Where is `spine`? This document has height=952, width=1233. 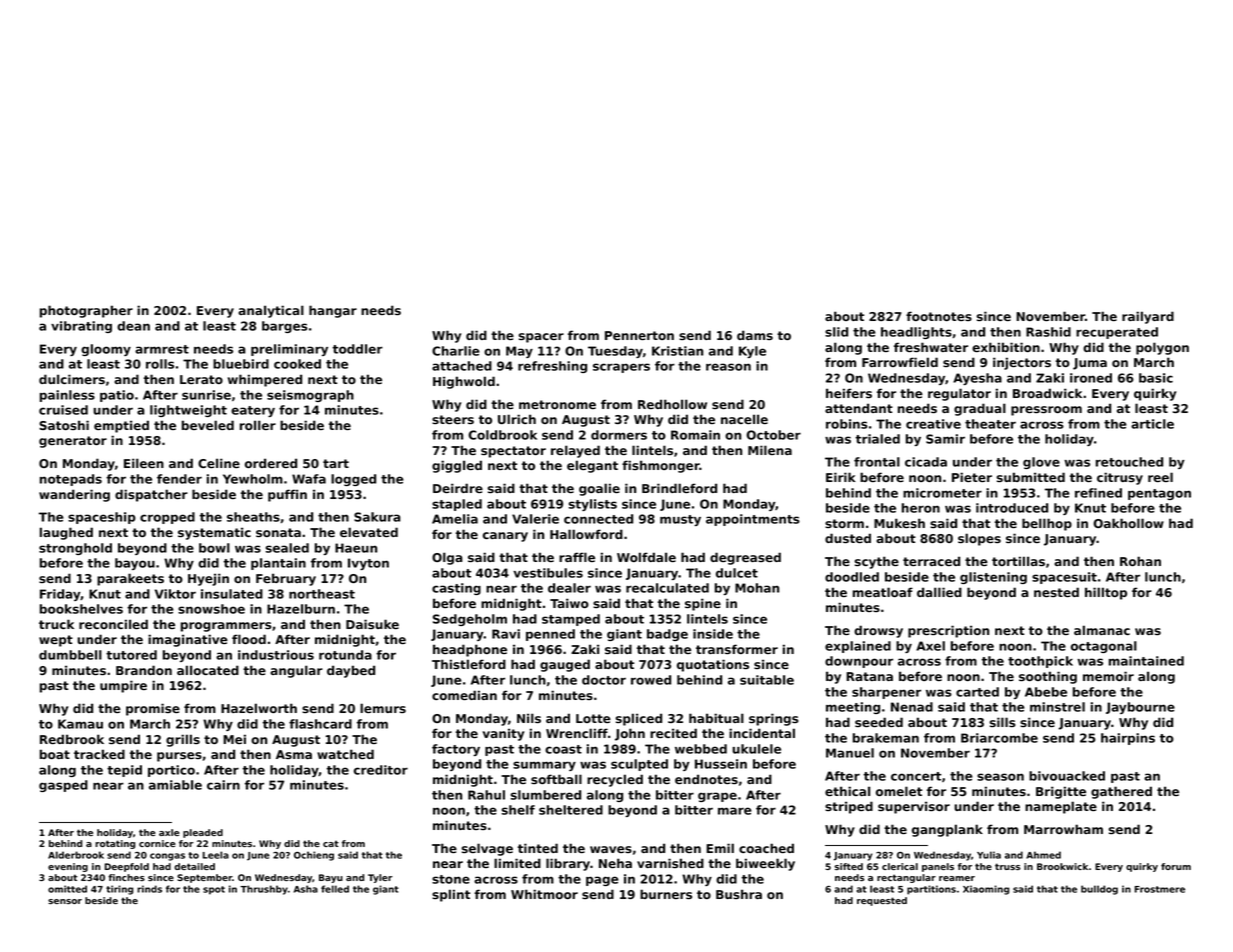 spine is located at coordinates (703, 604).
